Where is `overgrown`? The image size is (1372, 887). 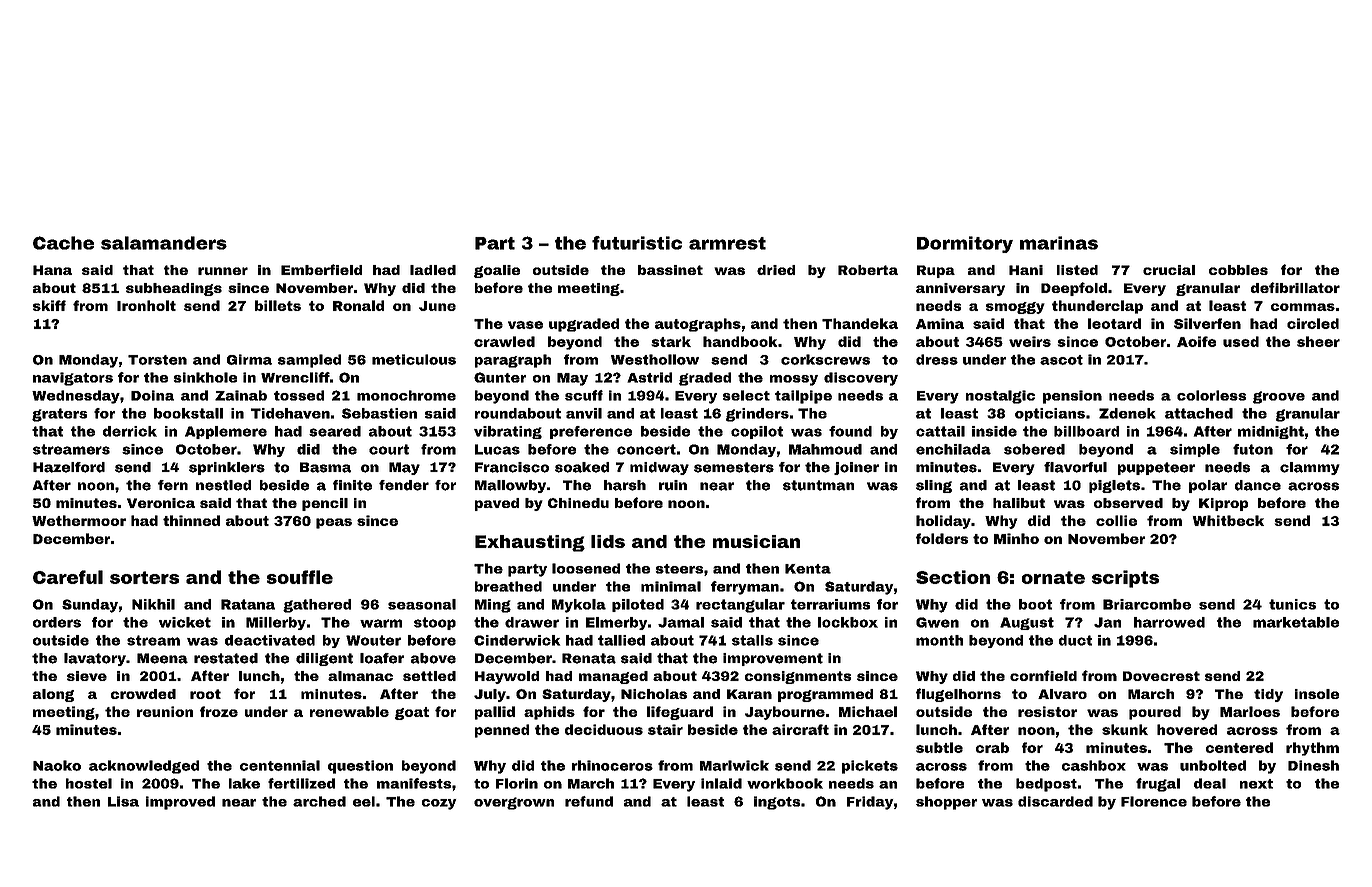
overgrown is located at coordinates (514, 803).
